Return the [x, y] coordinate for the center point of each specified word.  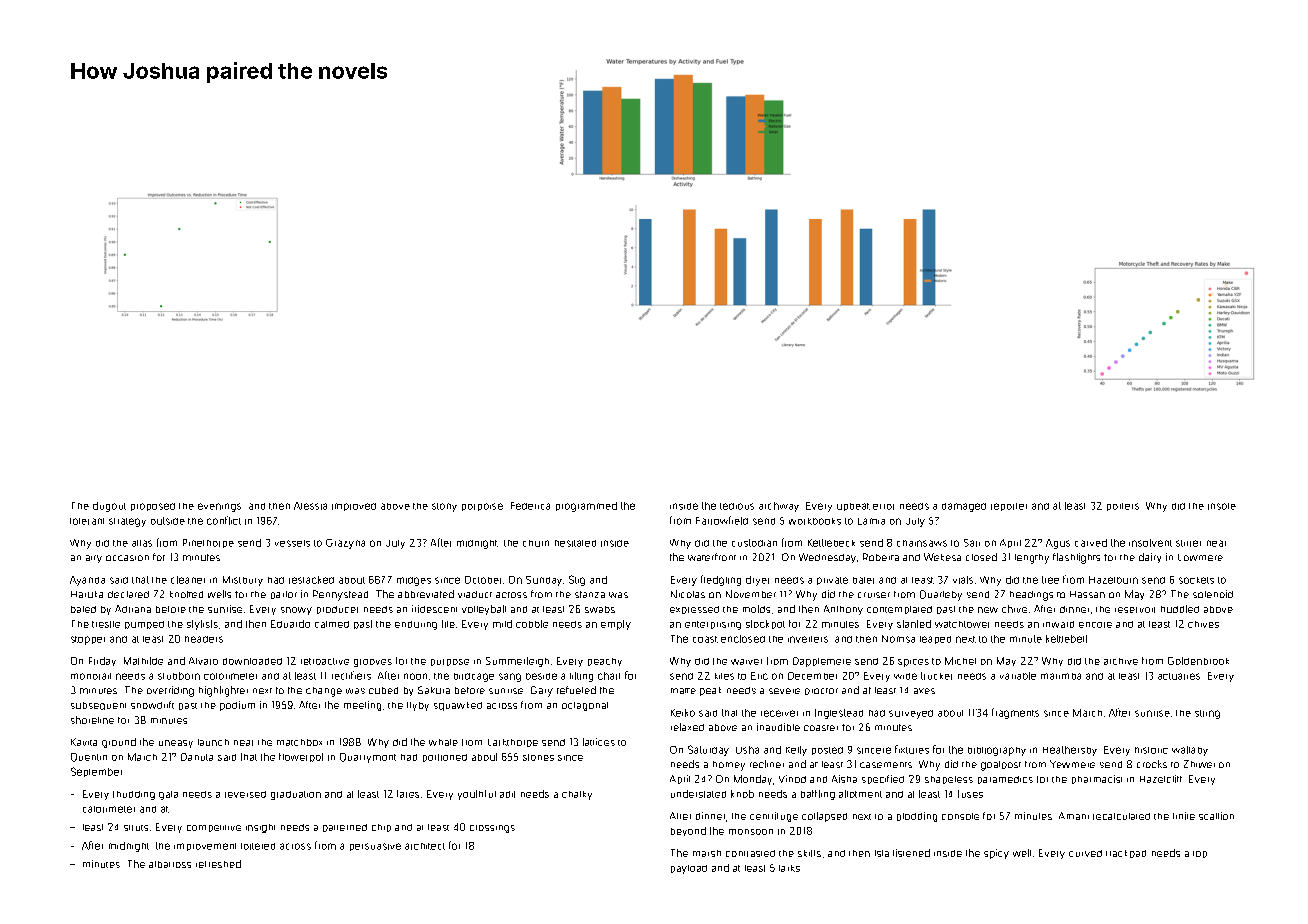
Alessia [310, 506]
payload [689, 869]
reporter [1009, 507]
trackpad [1126, 854]
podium [237, 706]
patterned [345, 828]
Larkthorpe [513, 743]
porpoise [482, 507]
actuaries [1179, 676]
